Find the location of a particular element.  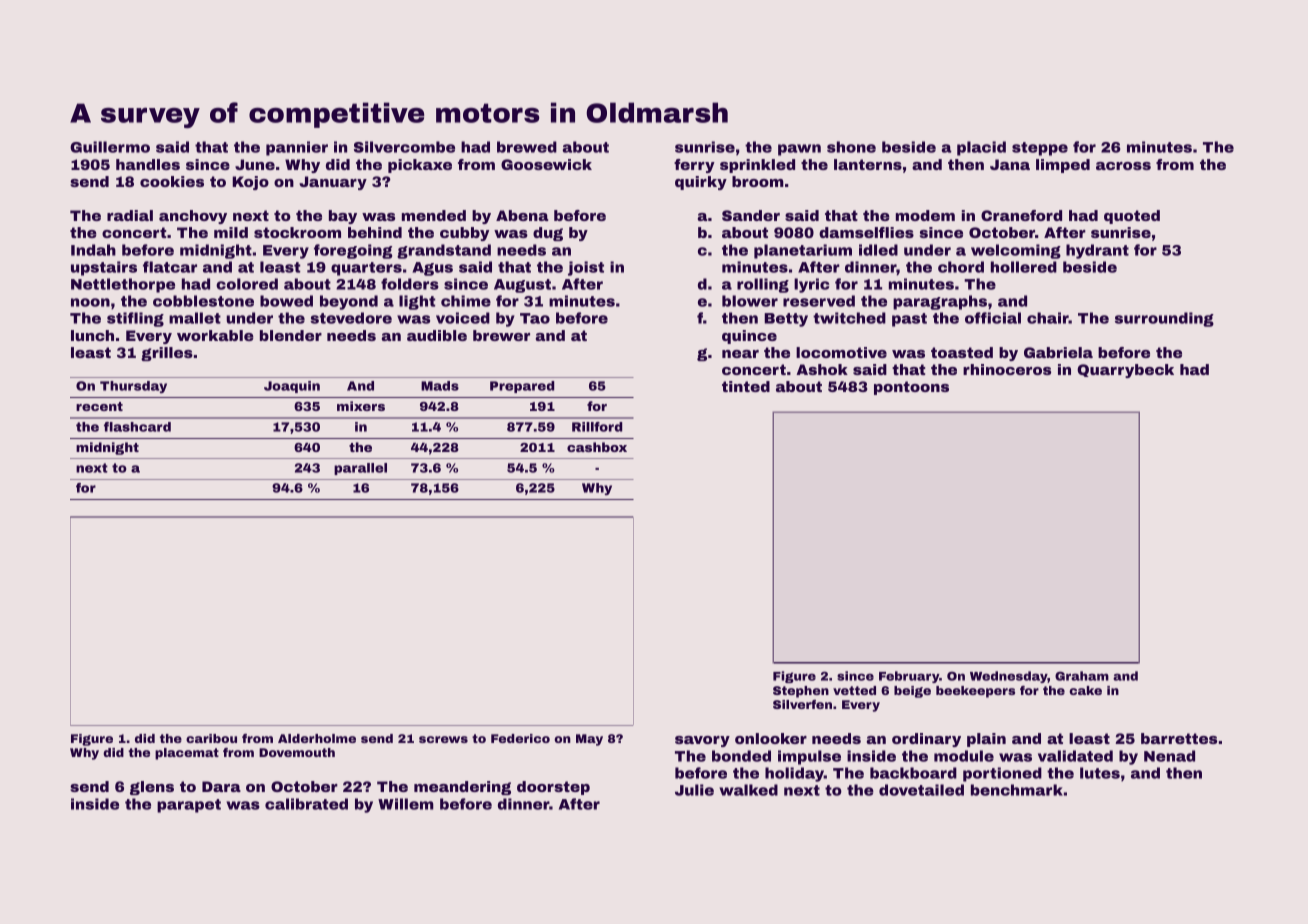

brewed is located at coordinates (527, 147).
